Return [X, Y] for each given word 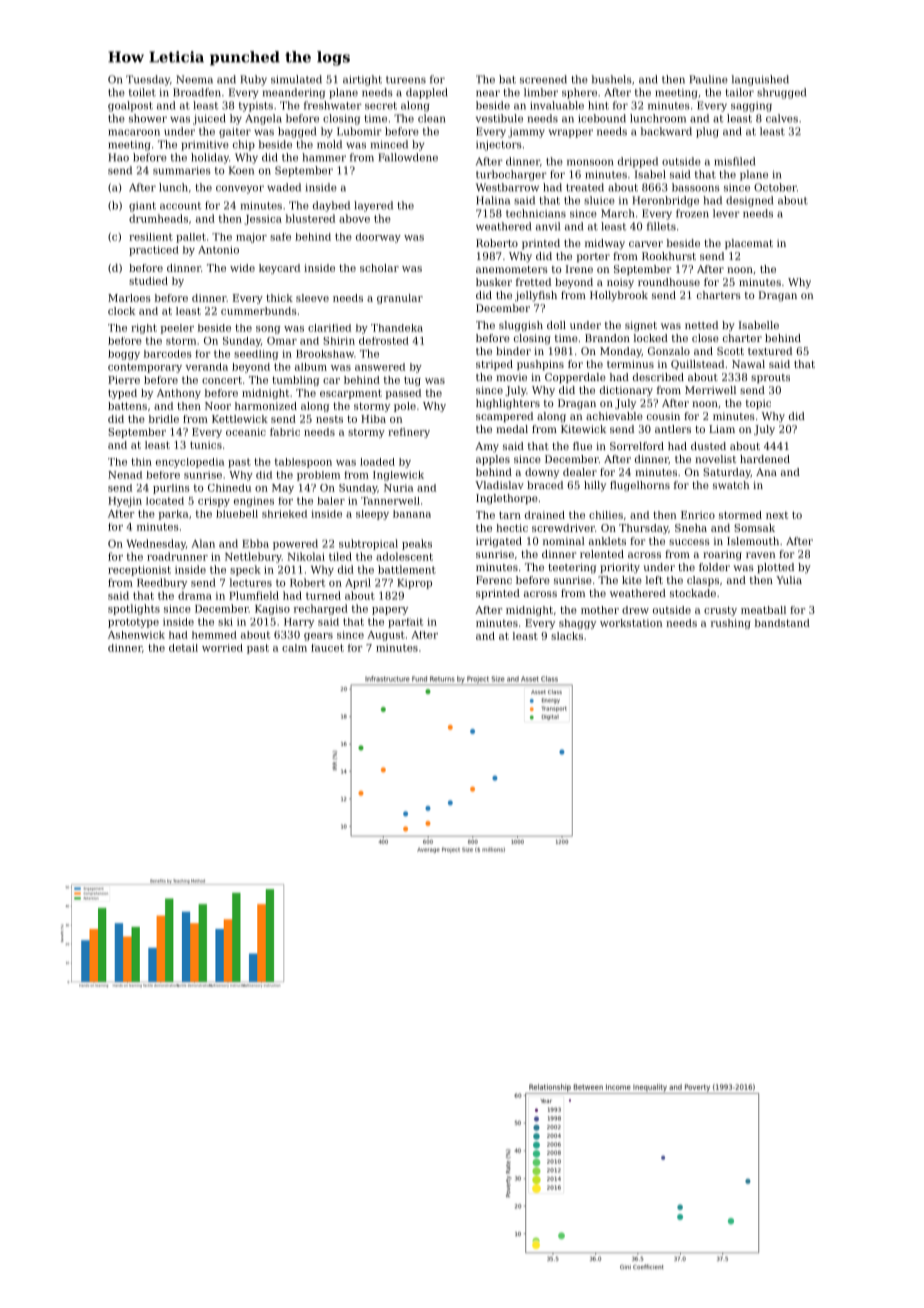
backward [666, 131]
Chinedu [229, 488]
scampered [504, 417]
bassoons [696, 187]
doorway [378, 238]
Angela [263, 119]
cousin [663, 416]
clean [431, 118]
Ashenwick [136, 635]
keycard [279, 269]
